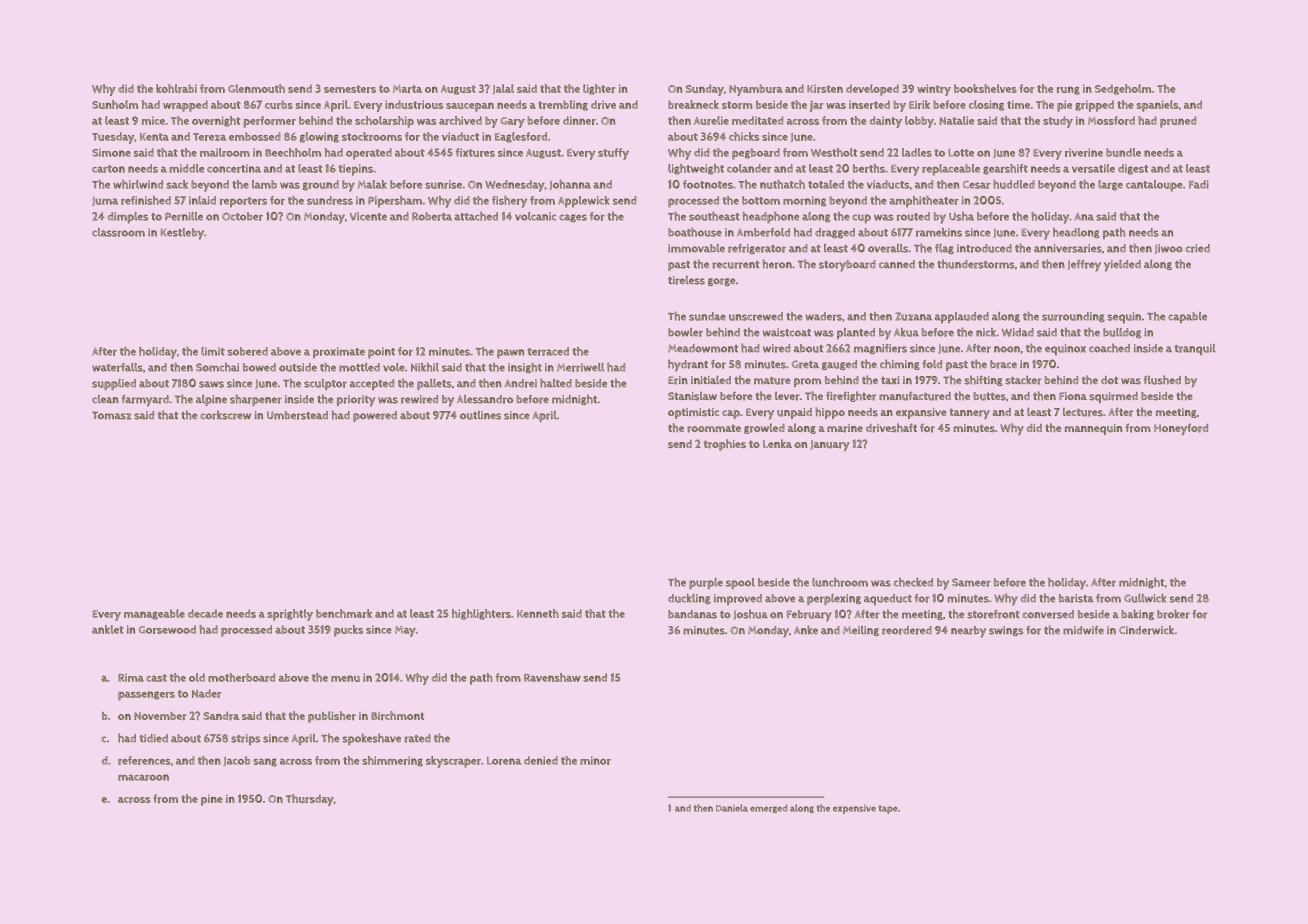  What do you see at coordinates (154, 614) in the screenshot?
I see `manageable` at bounding box center [154, 614].
